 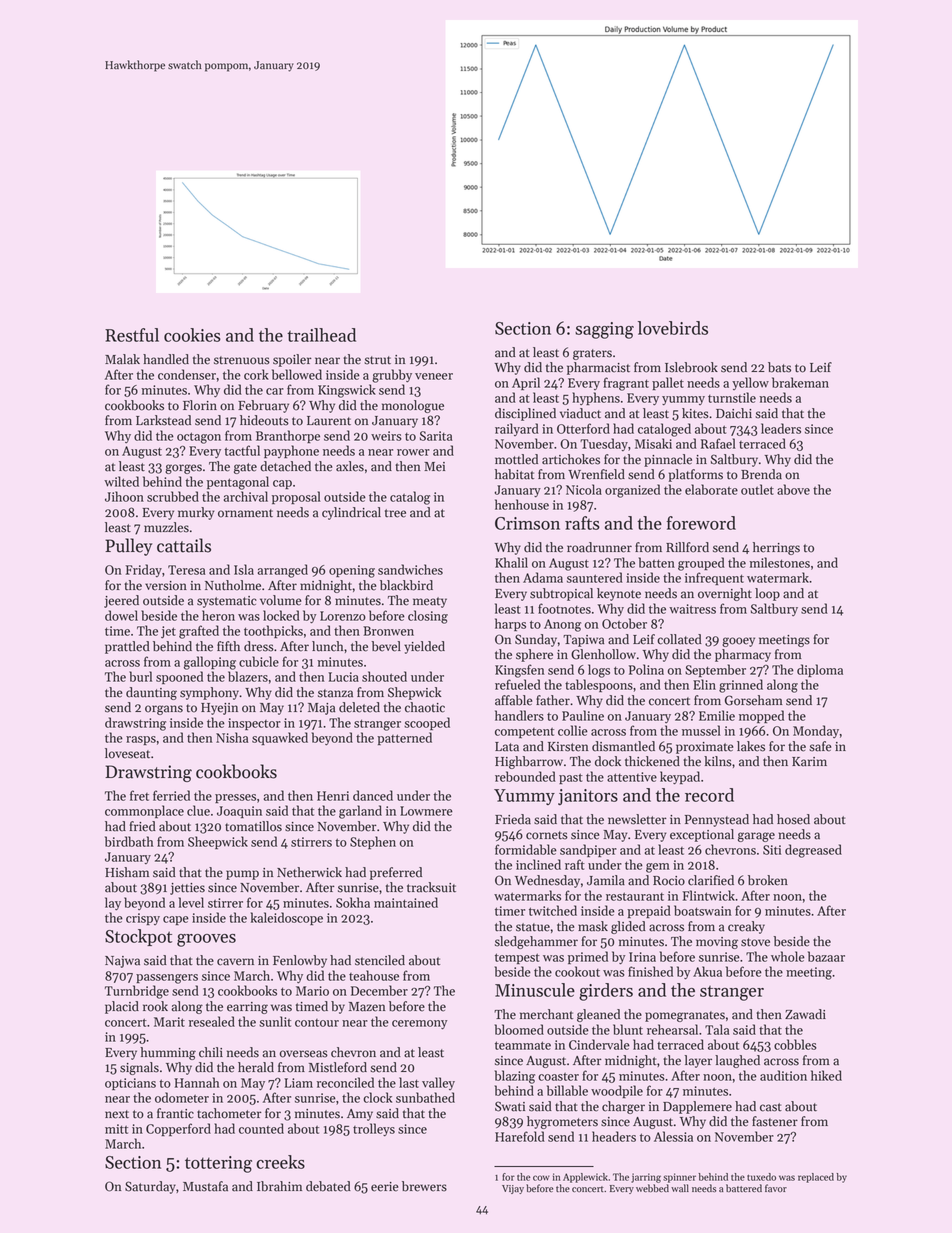 What do you see at coordinates (192, 335) in the page?
I see `cookies` at bounding box center [192, 335].
